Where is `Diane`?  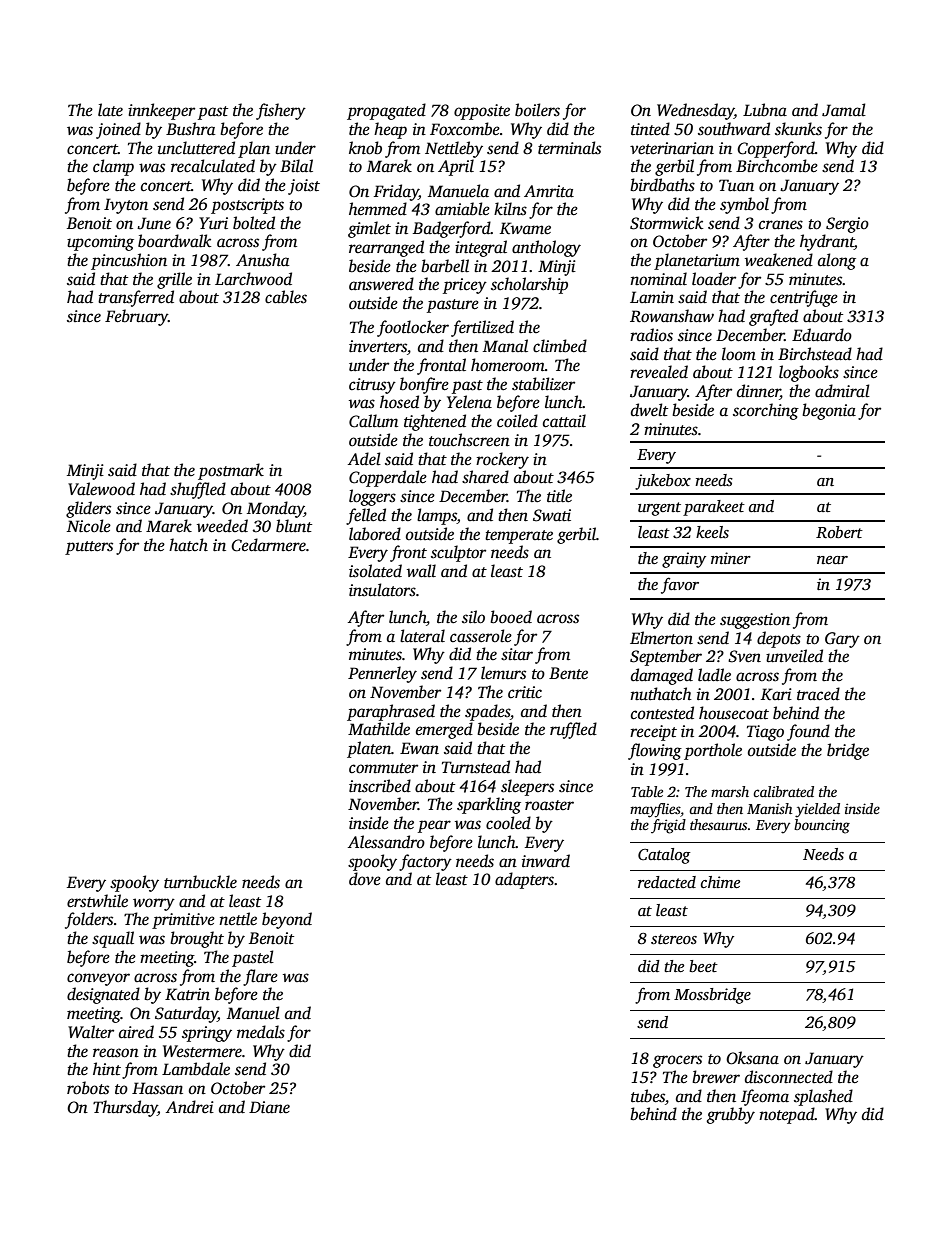 Diane is located at coordinates (269, 1107).
